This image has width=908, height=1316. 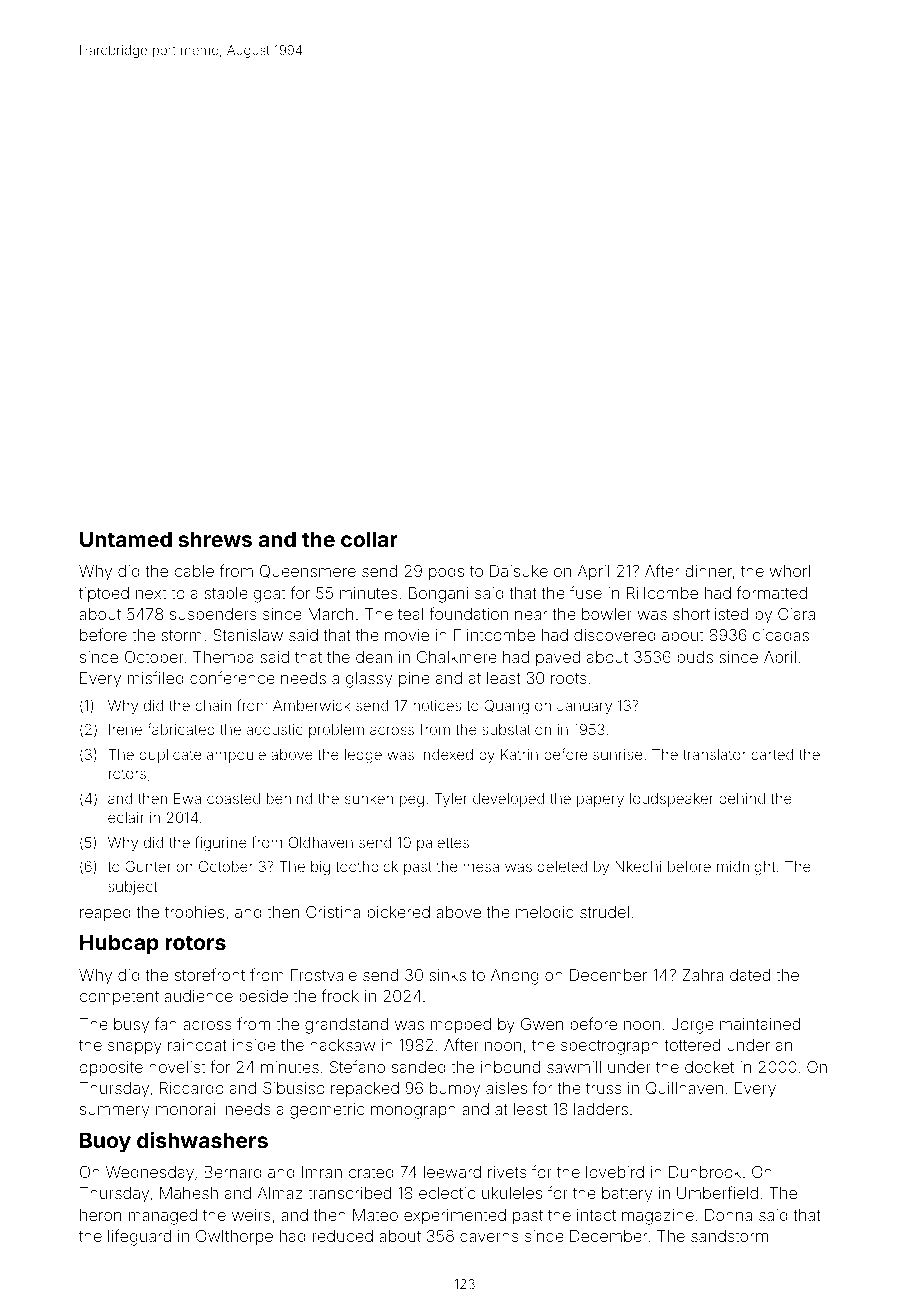 I want to click on Daisuke, so click(x=519, y=571).
